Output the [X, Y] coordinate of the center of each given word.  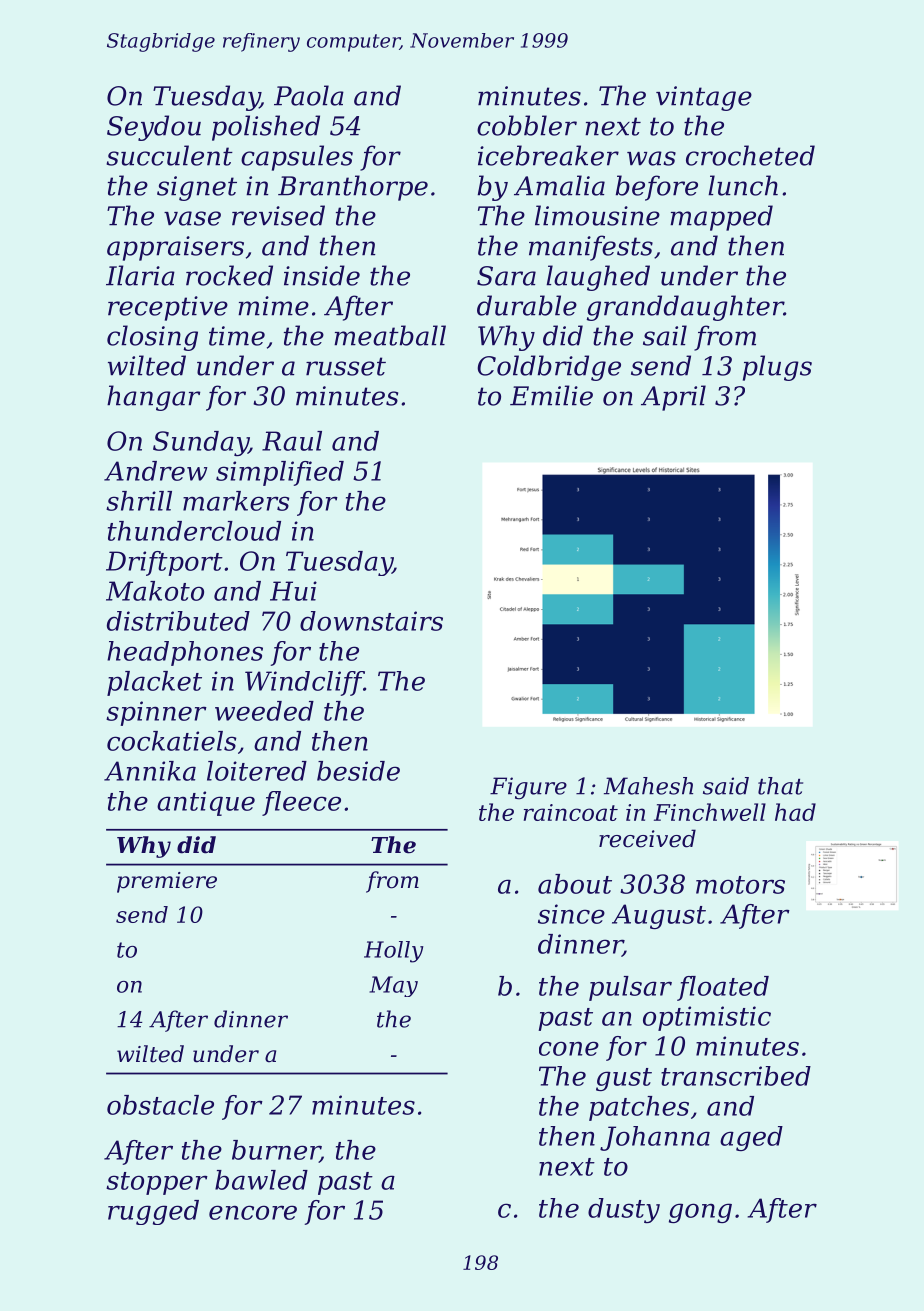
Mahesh [648, 786]
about [575, 884]
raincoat [571, 812]
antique [206, 803]
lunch [743, 185]
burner [276, 1151]
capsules [297, 158]
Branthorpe [353, 188]
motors [740, 885]
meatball [390, 335]
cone [569, 1048]
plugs [777, 368]
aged [751, 1138]
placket [154, 683]
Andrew [156, 471]
